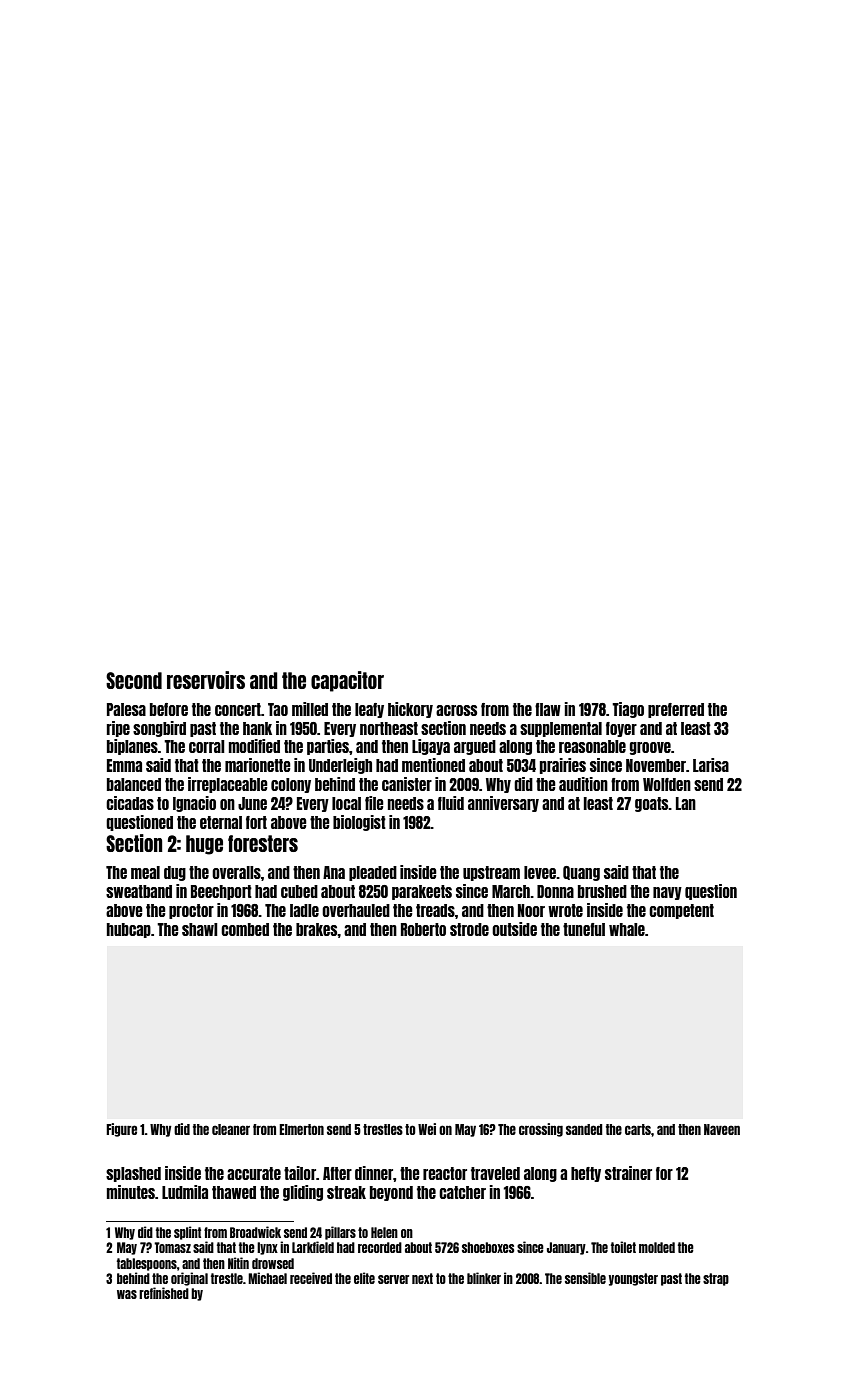 This page has height=1400, width=849. I want to click on Tomasz, so click(172, 1247).
